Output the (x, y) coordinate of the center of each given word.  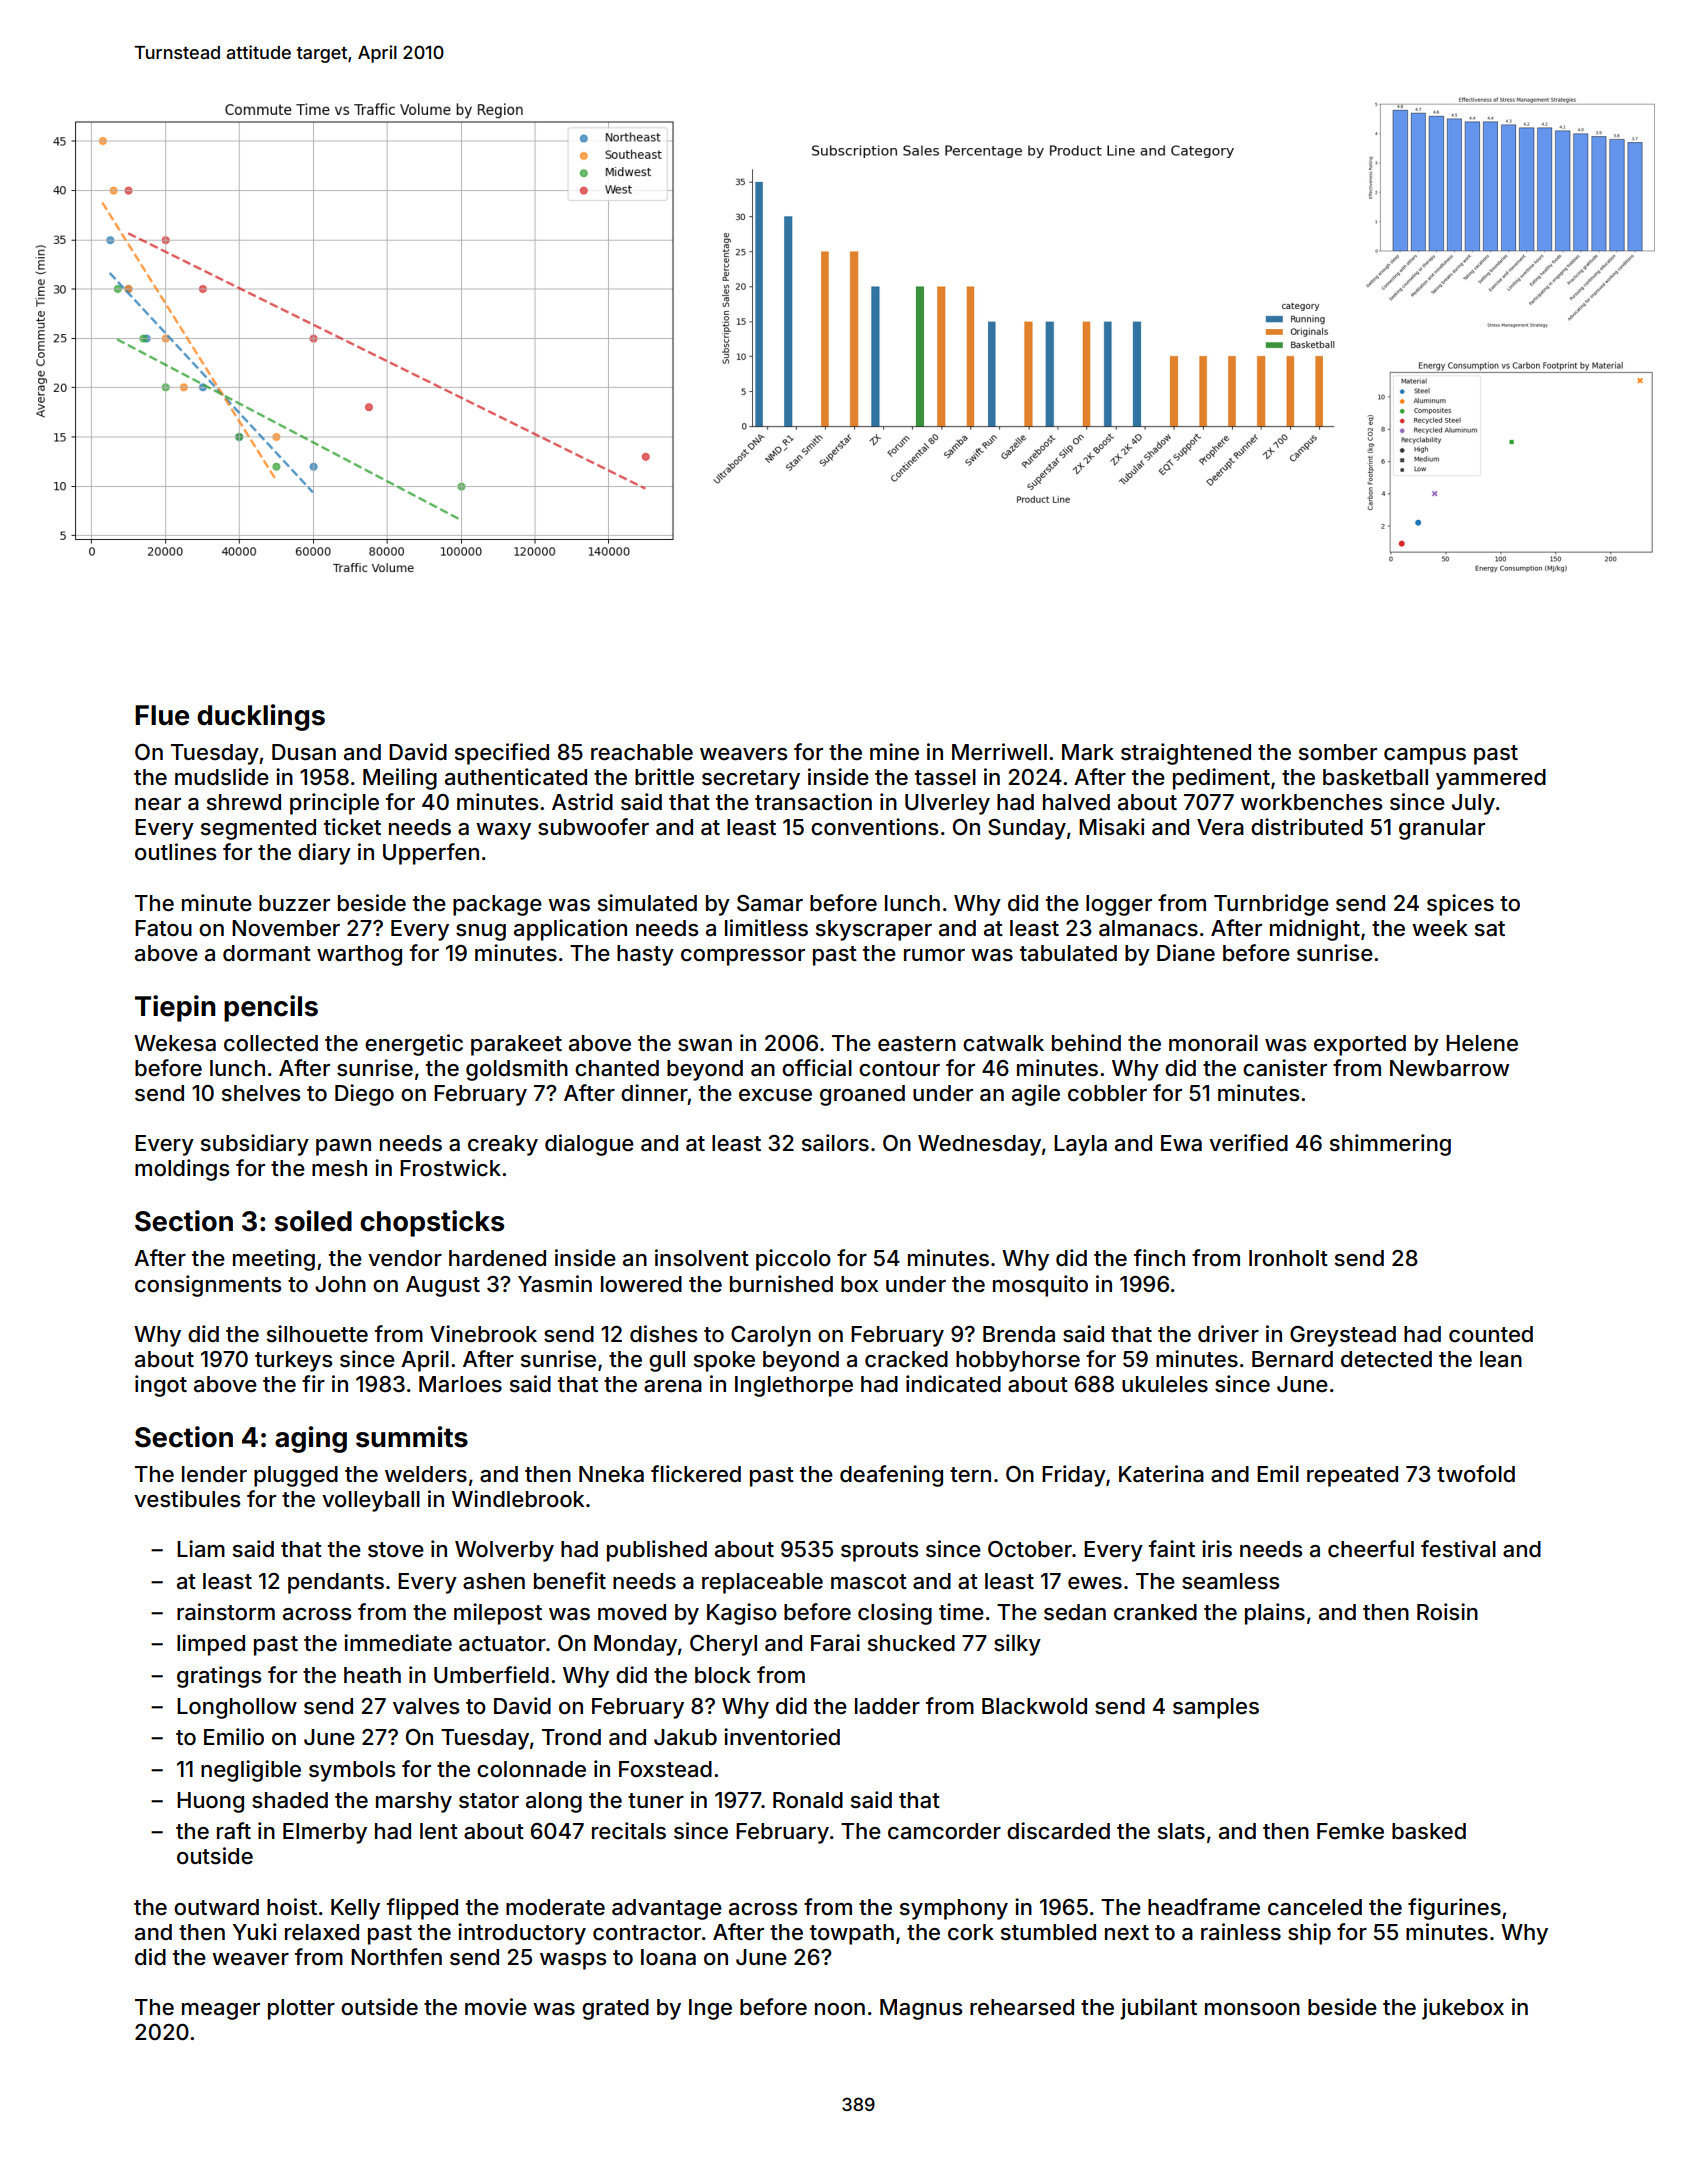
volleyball (371, 1501)
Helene (1482, 1043)
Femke (1350, 1831)
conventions (874, 827)
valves (426, 1706)
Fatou (163, 928)
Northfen (396, 1957)
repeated (1352, 1476)
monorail (1213, 1043)
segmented (258, 829)
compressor (743, 957)
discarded (1058, 1831)
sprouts (879, 1552)
